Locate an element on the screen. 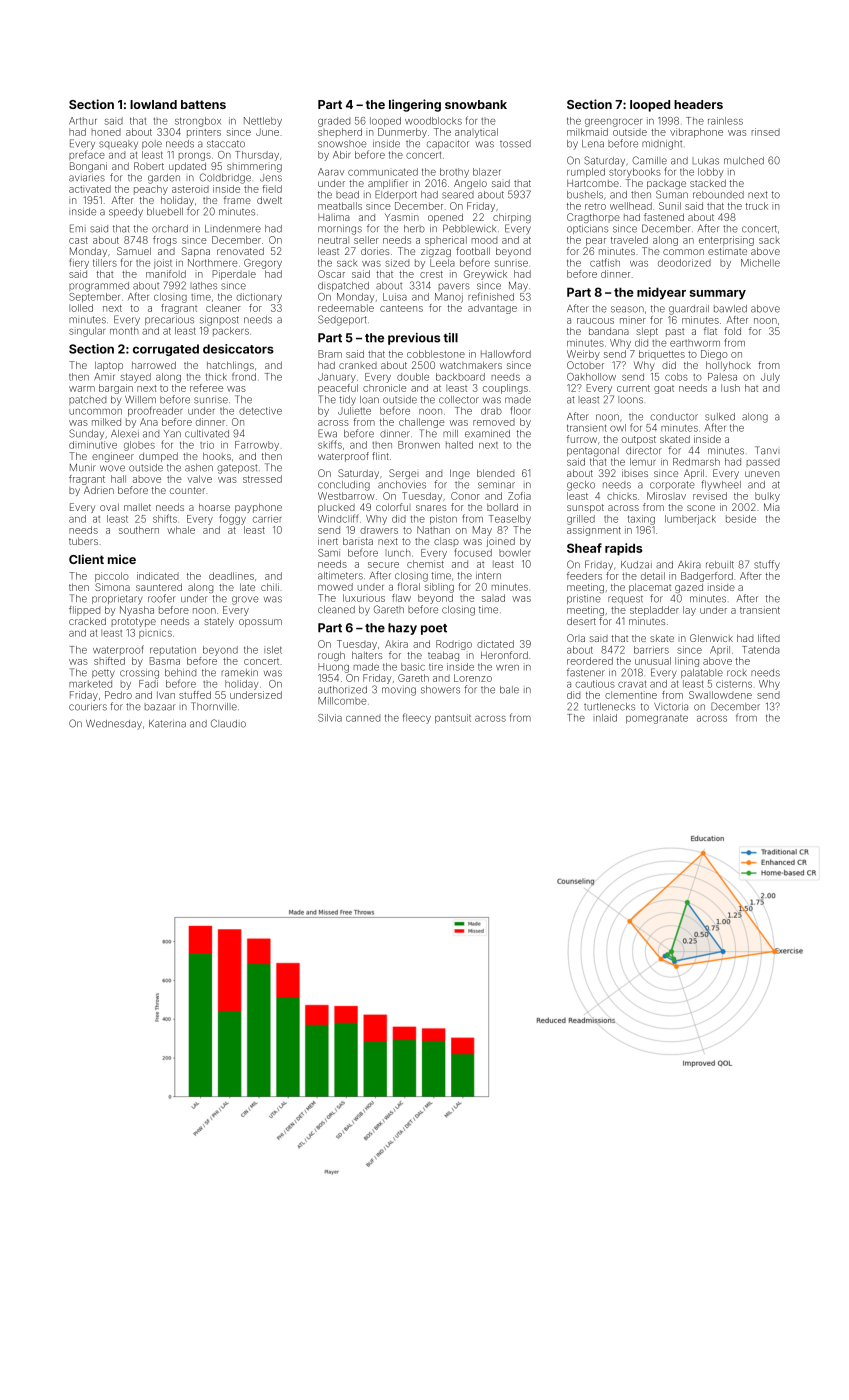 This screenshot has width=849, height=1400. zigzag is located at coordinates (436, 253).
